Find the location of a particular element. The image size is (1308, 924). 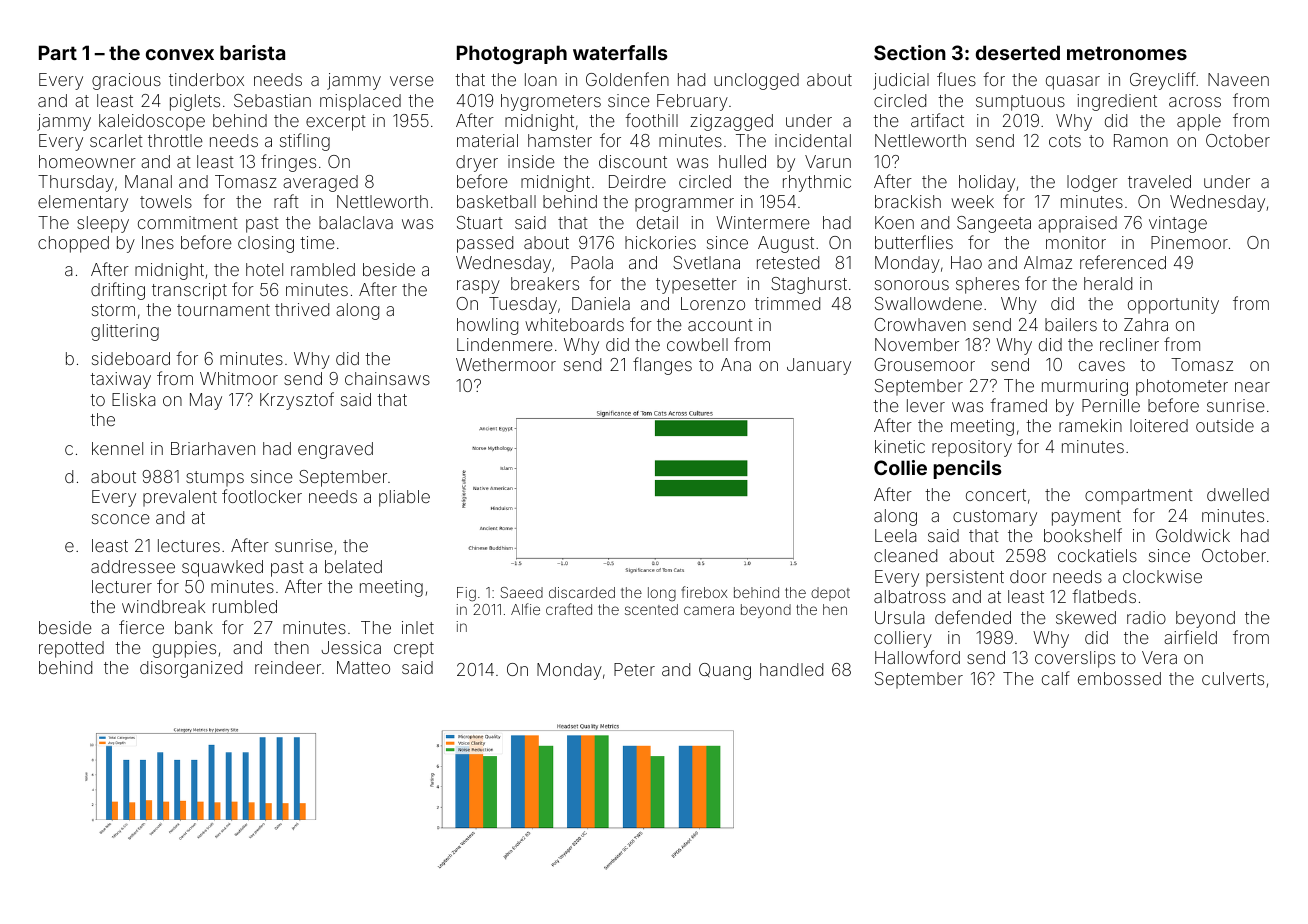

Deirdre is located at coordinates (637, 181).
